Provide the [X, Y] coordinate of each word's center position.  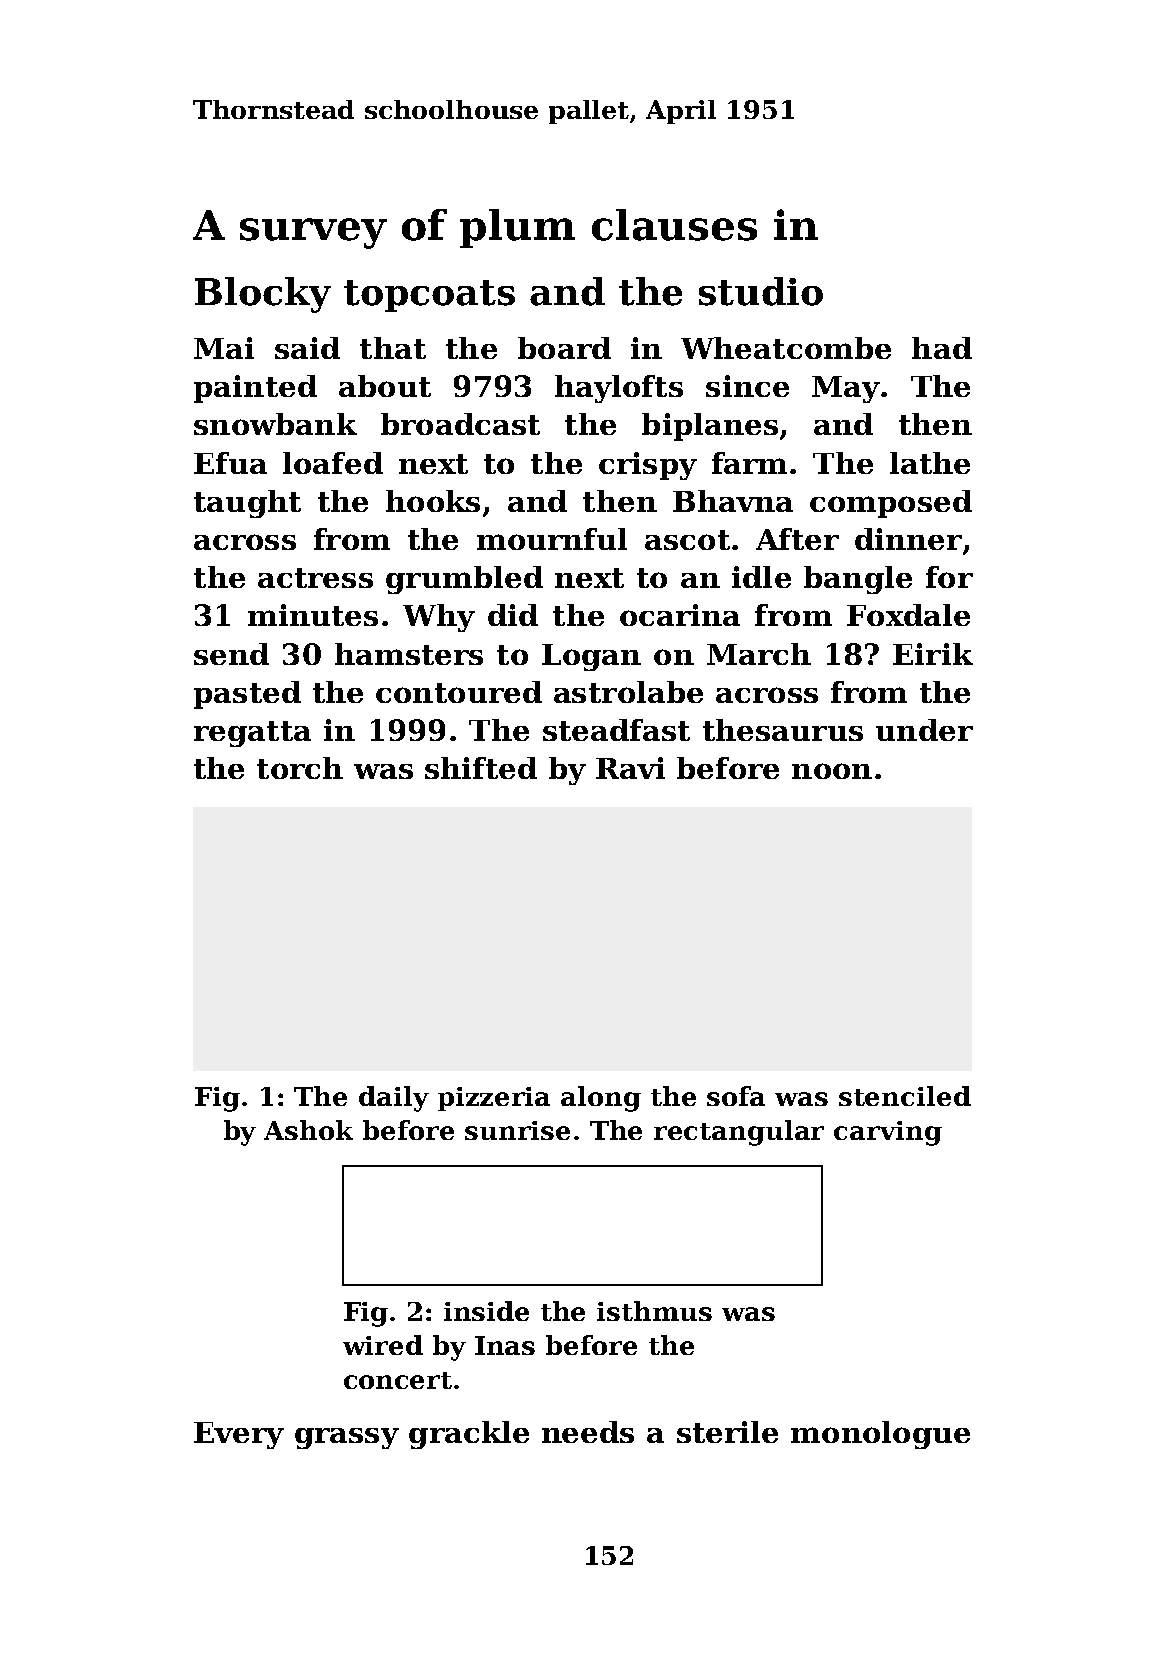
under [924, 730]
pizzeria [494, 1099]
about [385, 386]
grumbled [464, 580]
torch [300, 768]
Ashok [308, 1130]
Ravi [630, 768]
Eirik [933, 654]
